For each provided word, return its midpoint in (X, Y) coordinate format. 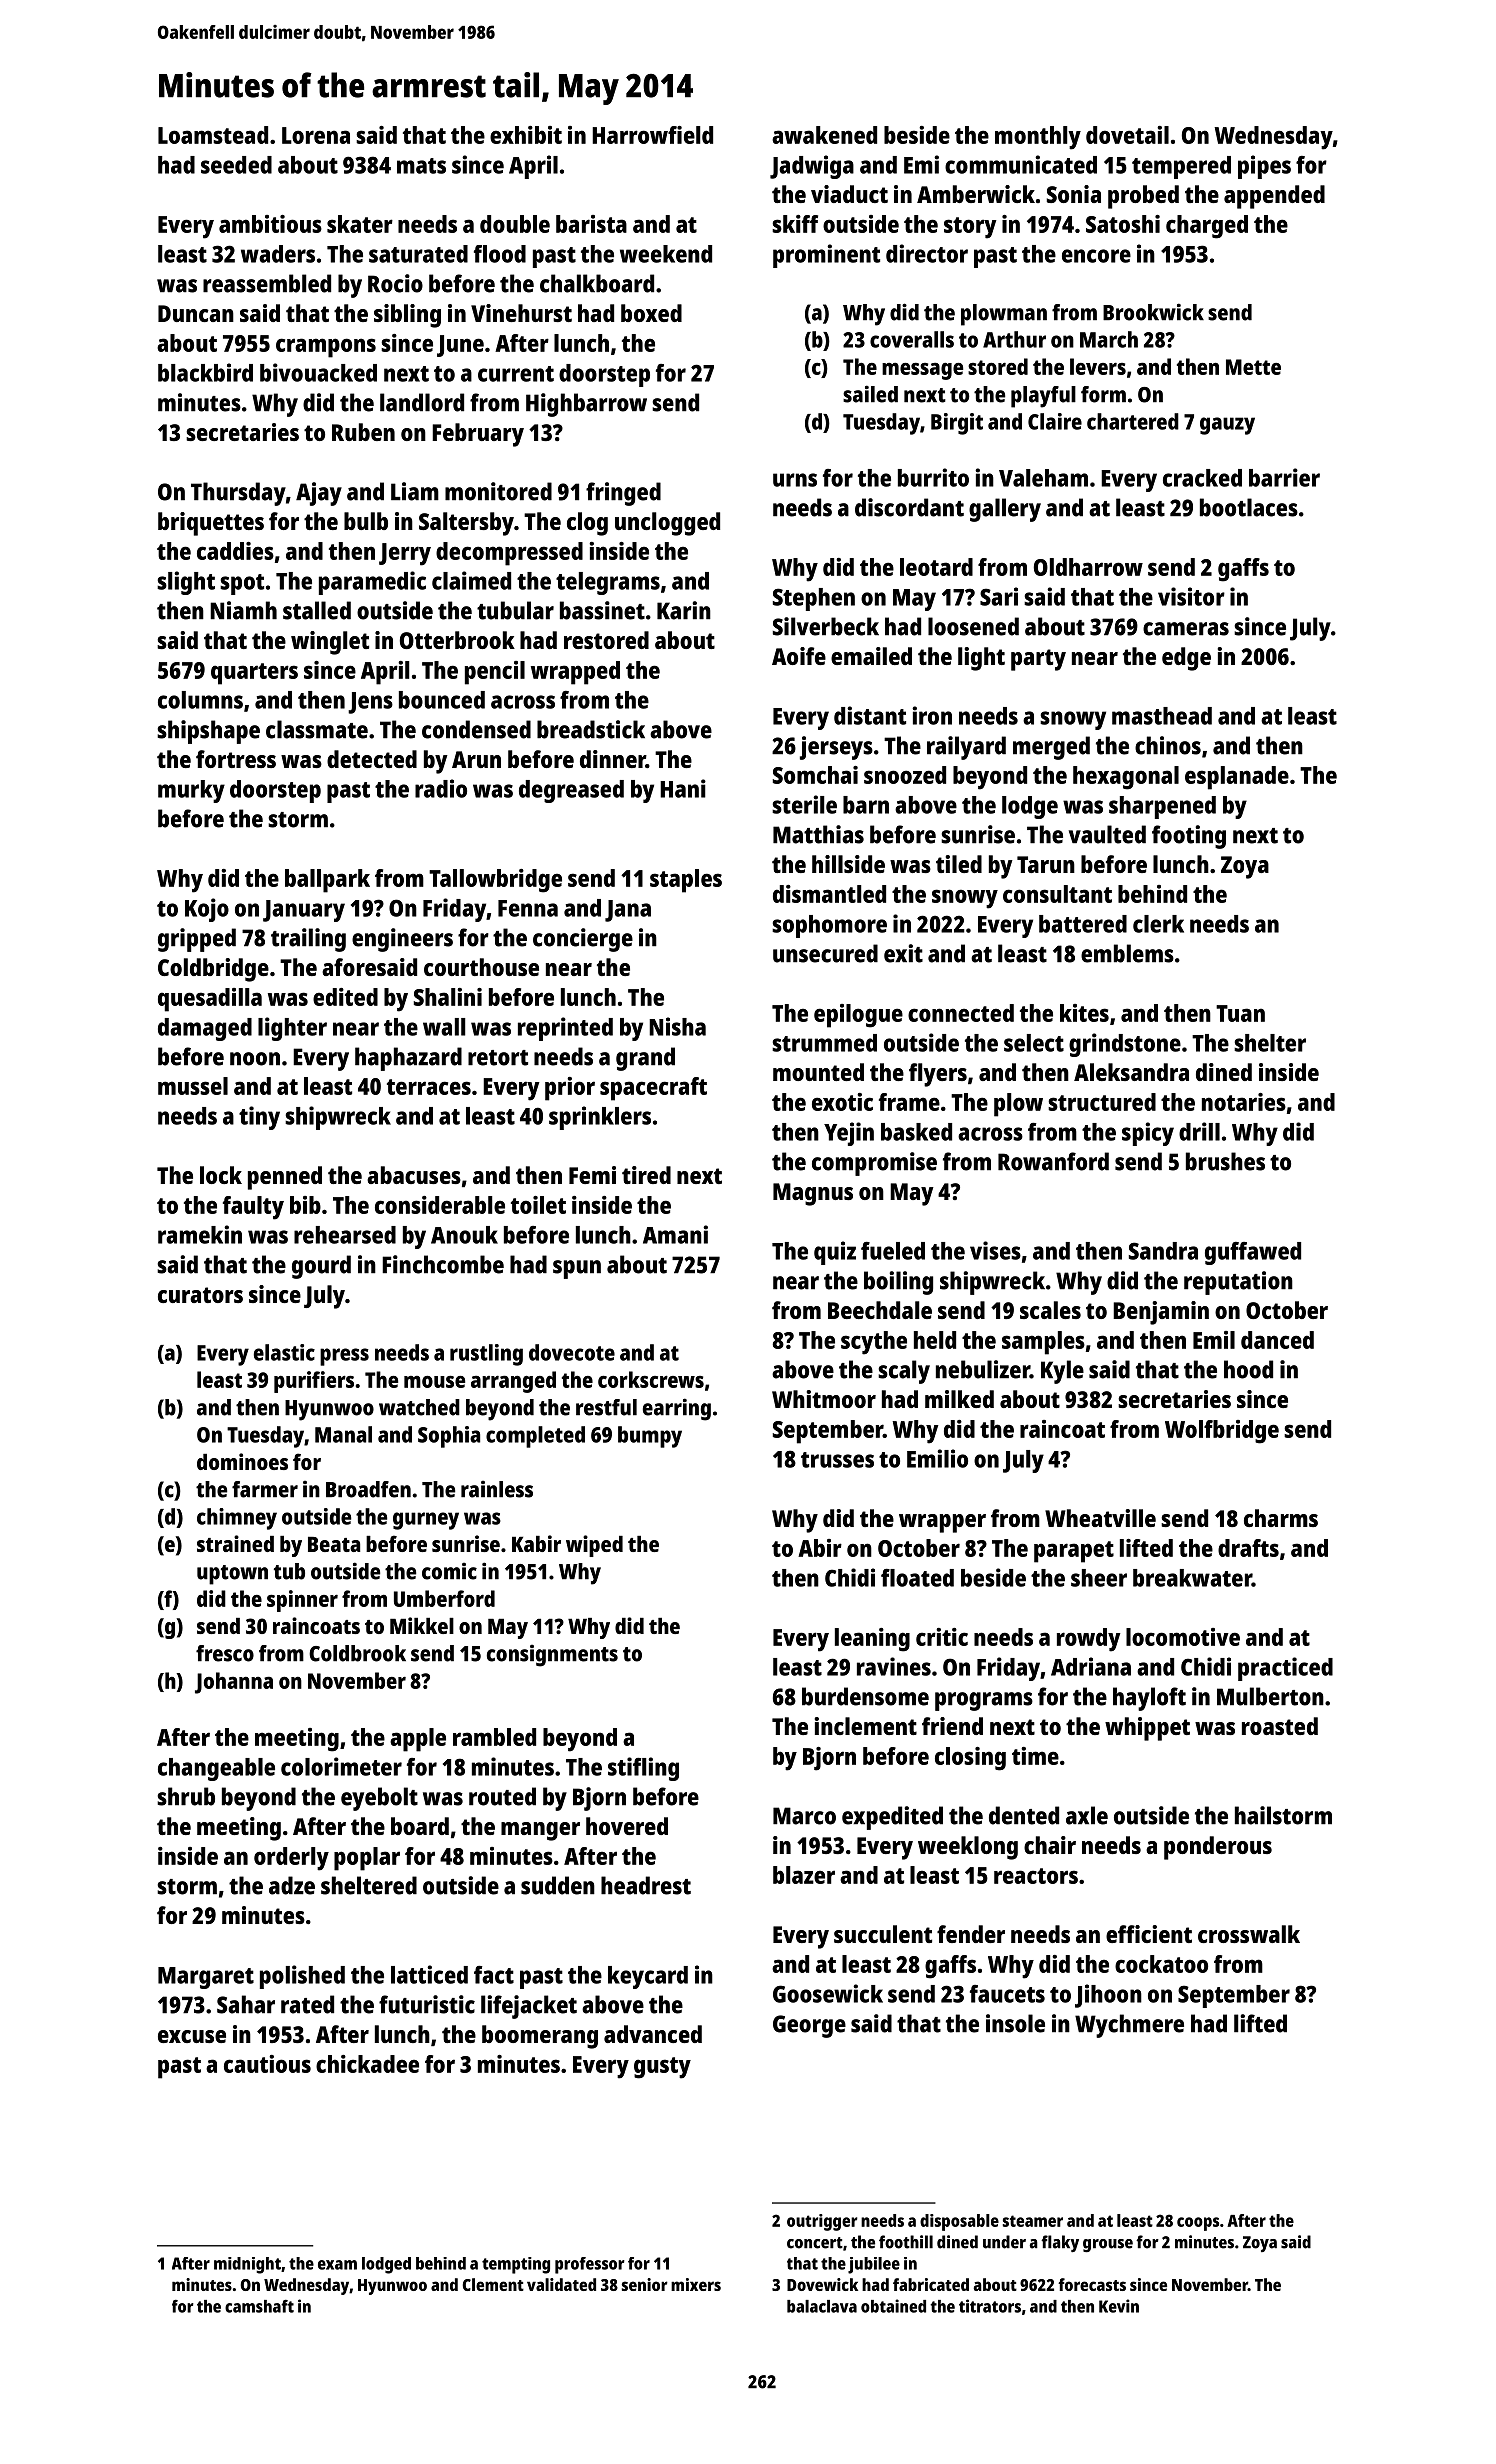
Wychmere (1129, 2026)
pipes (1264, 167)
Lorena (316, 135)
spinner (302, 1601)
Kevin (1119, 2306)
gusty (662, 2068)
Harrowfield (652, 135)
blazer (804, 1875)
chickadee (367, 2064)
